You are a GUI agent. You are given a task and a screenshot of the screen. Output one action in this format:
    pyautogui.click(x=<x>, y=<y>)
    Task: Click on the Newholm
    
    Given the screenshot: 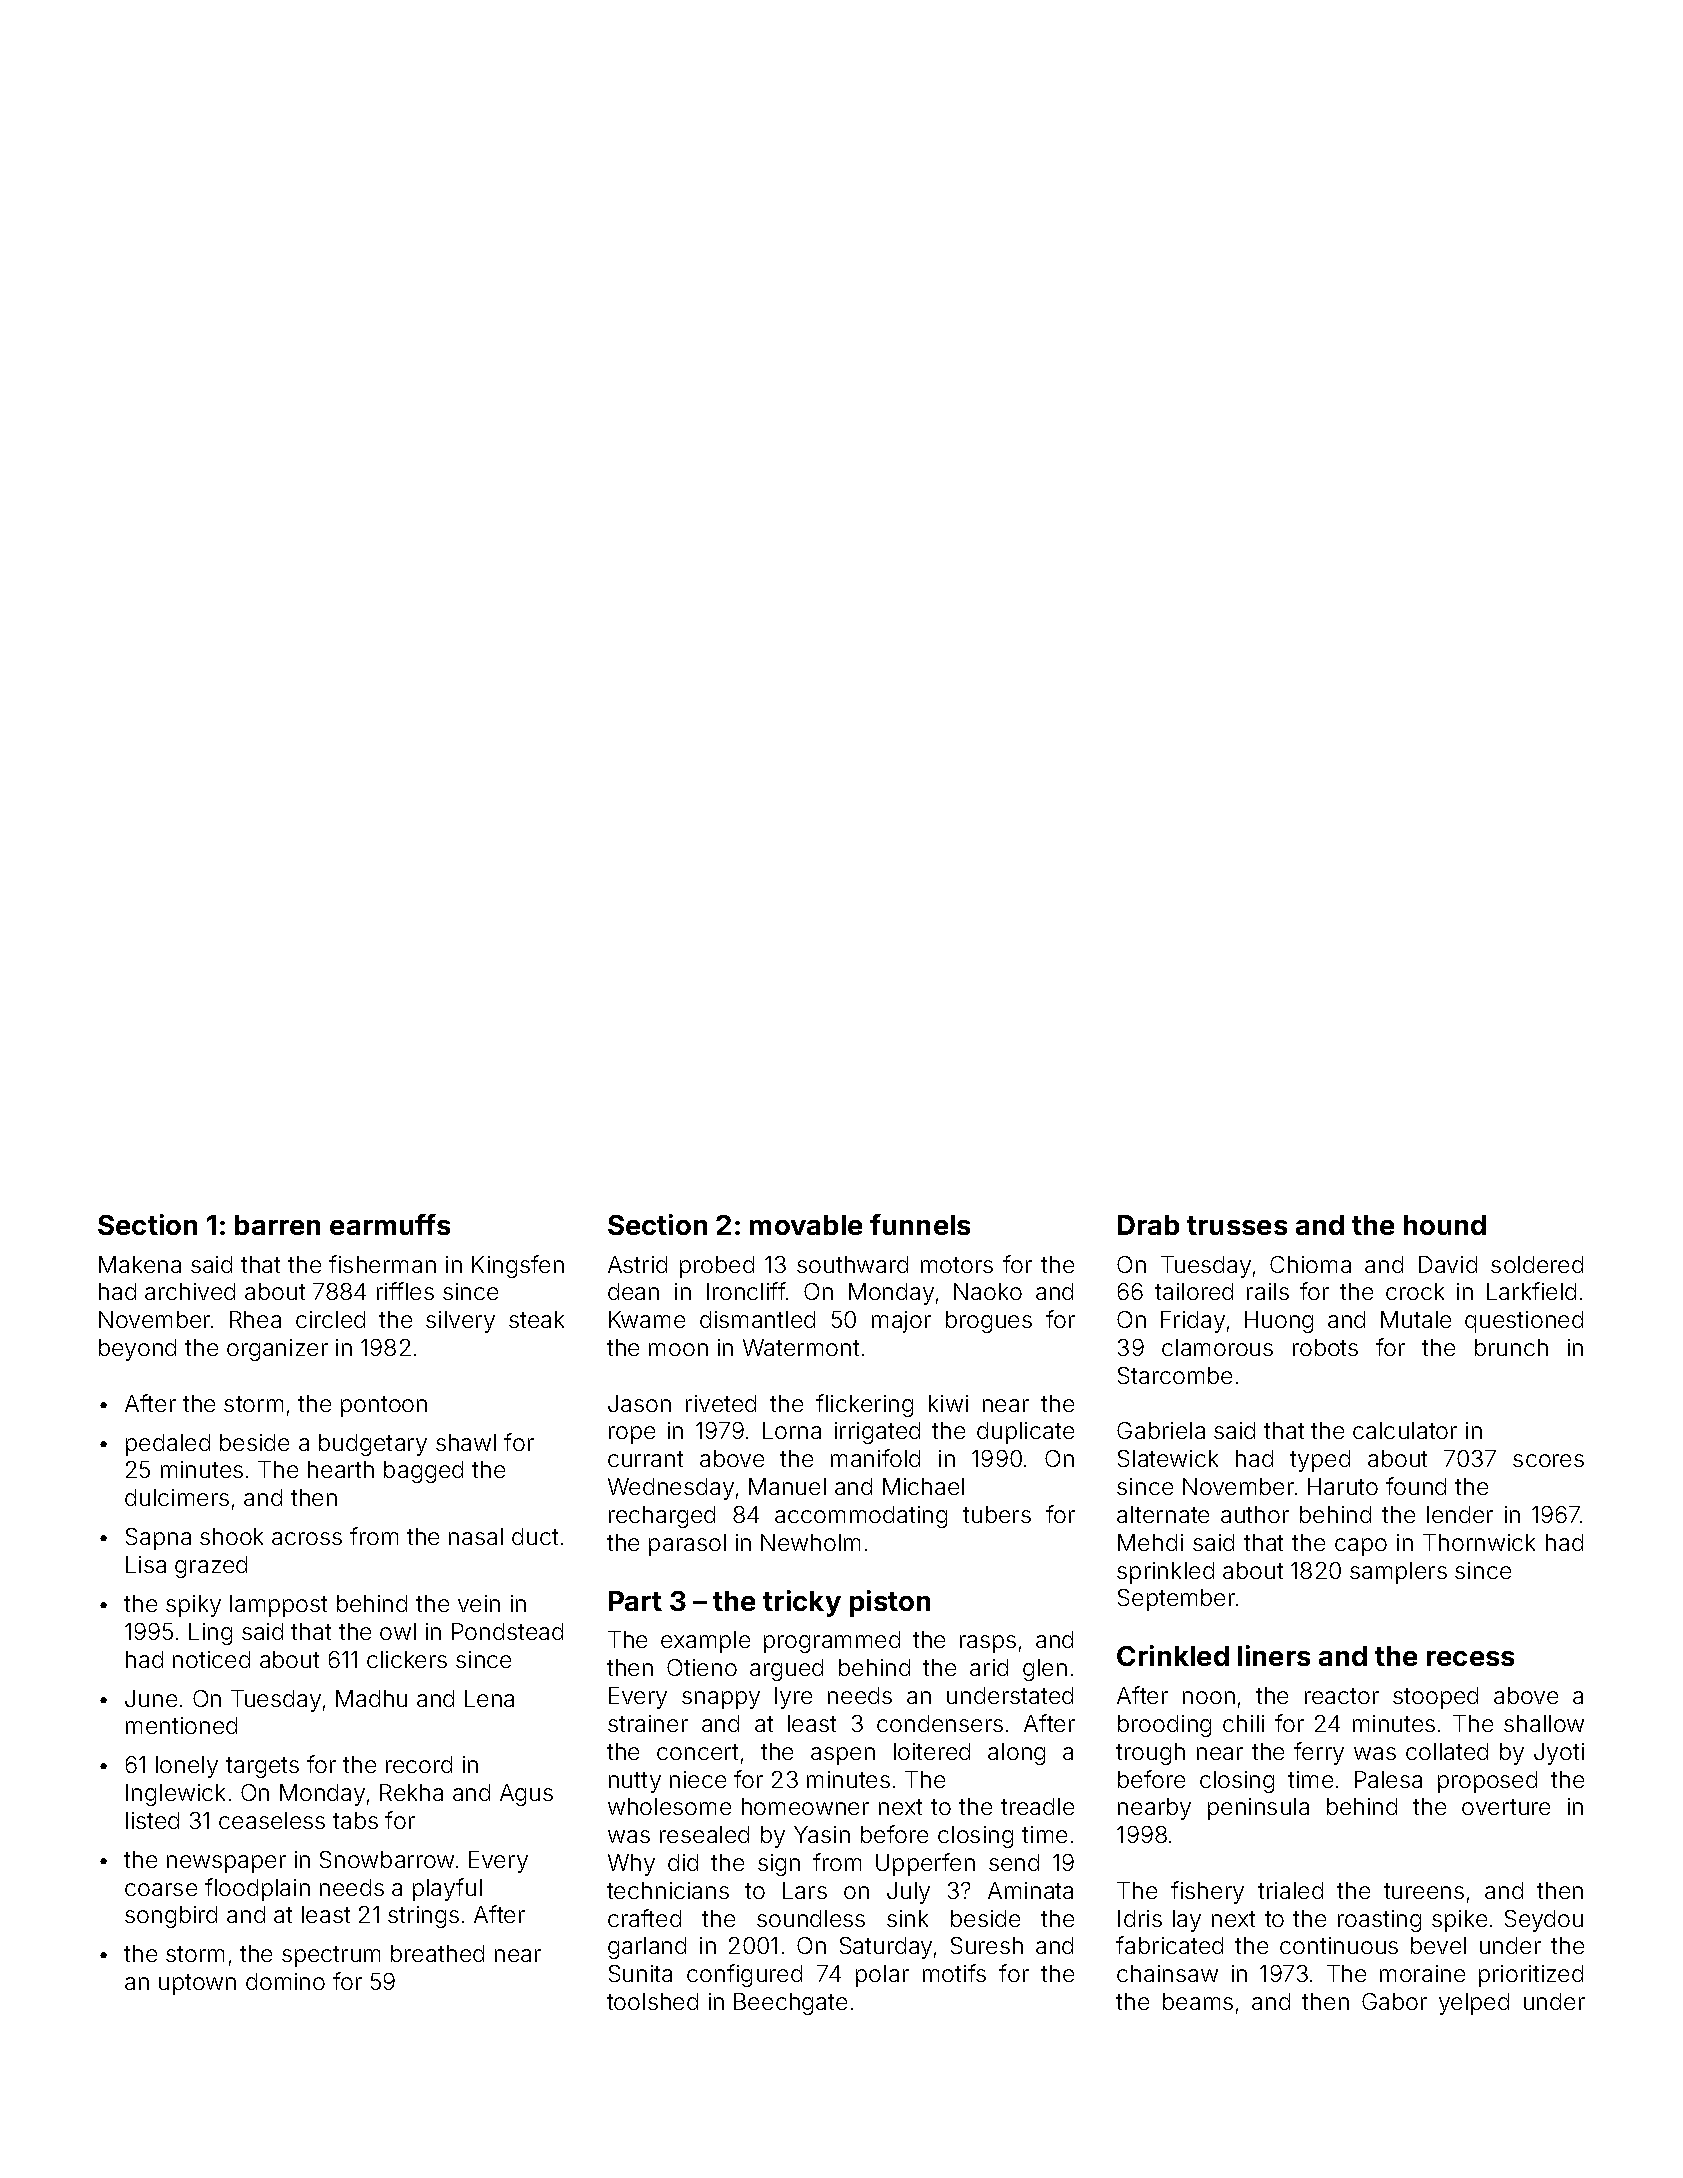 What is the action you would take?
    pyautogui.click(x=810, y=1542)
